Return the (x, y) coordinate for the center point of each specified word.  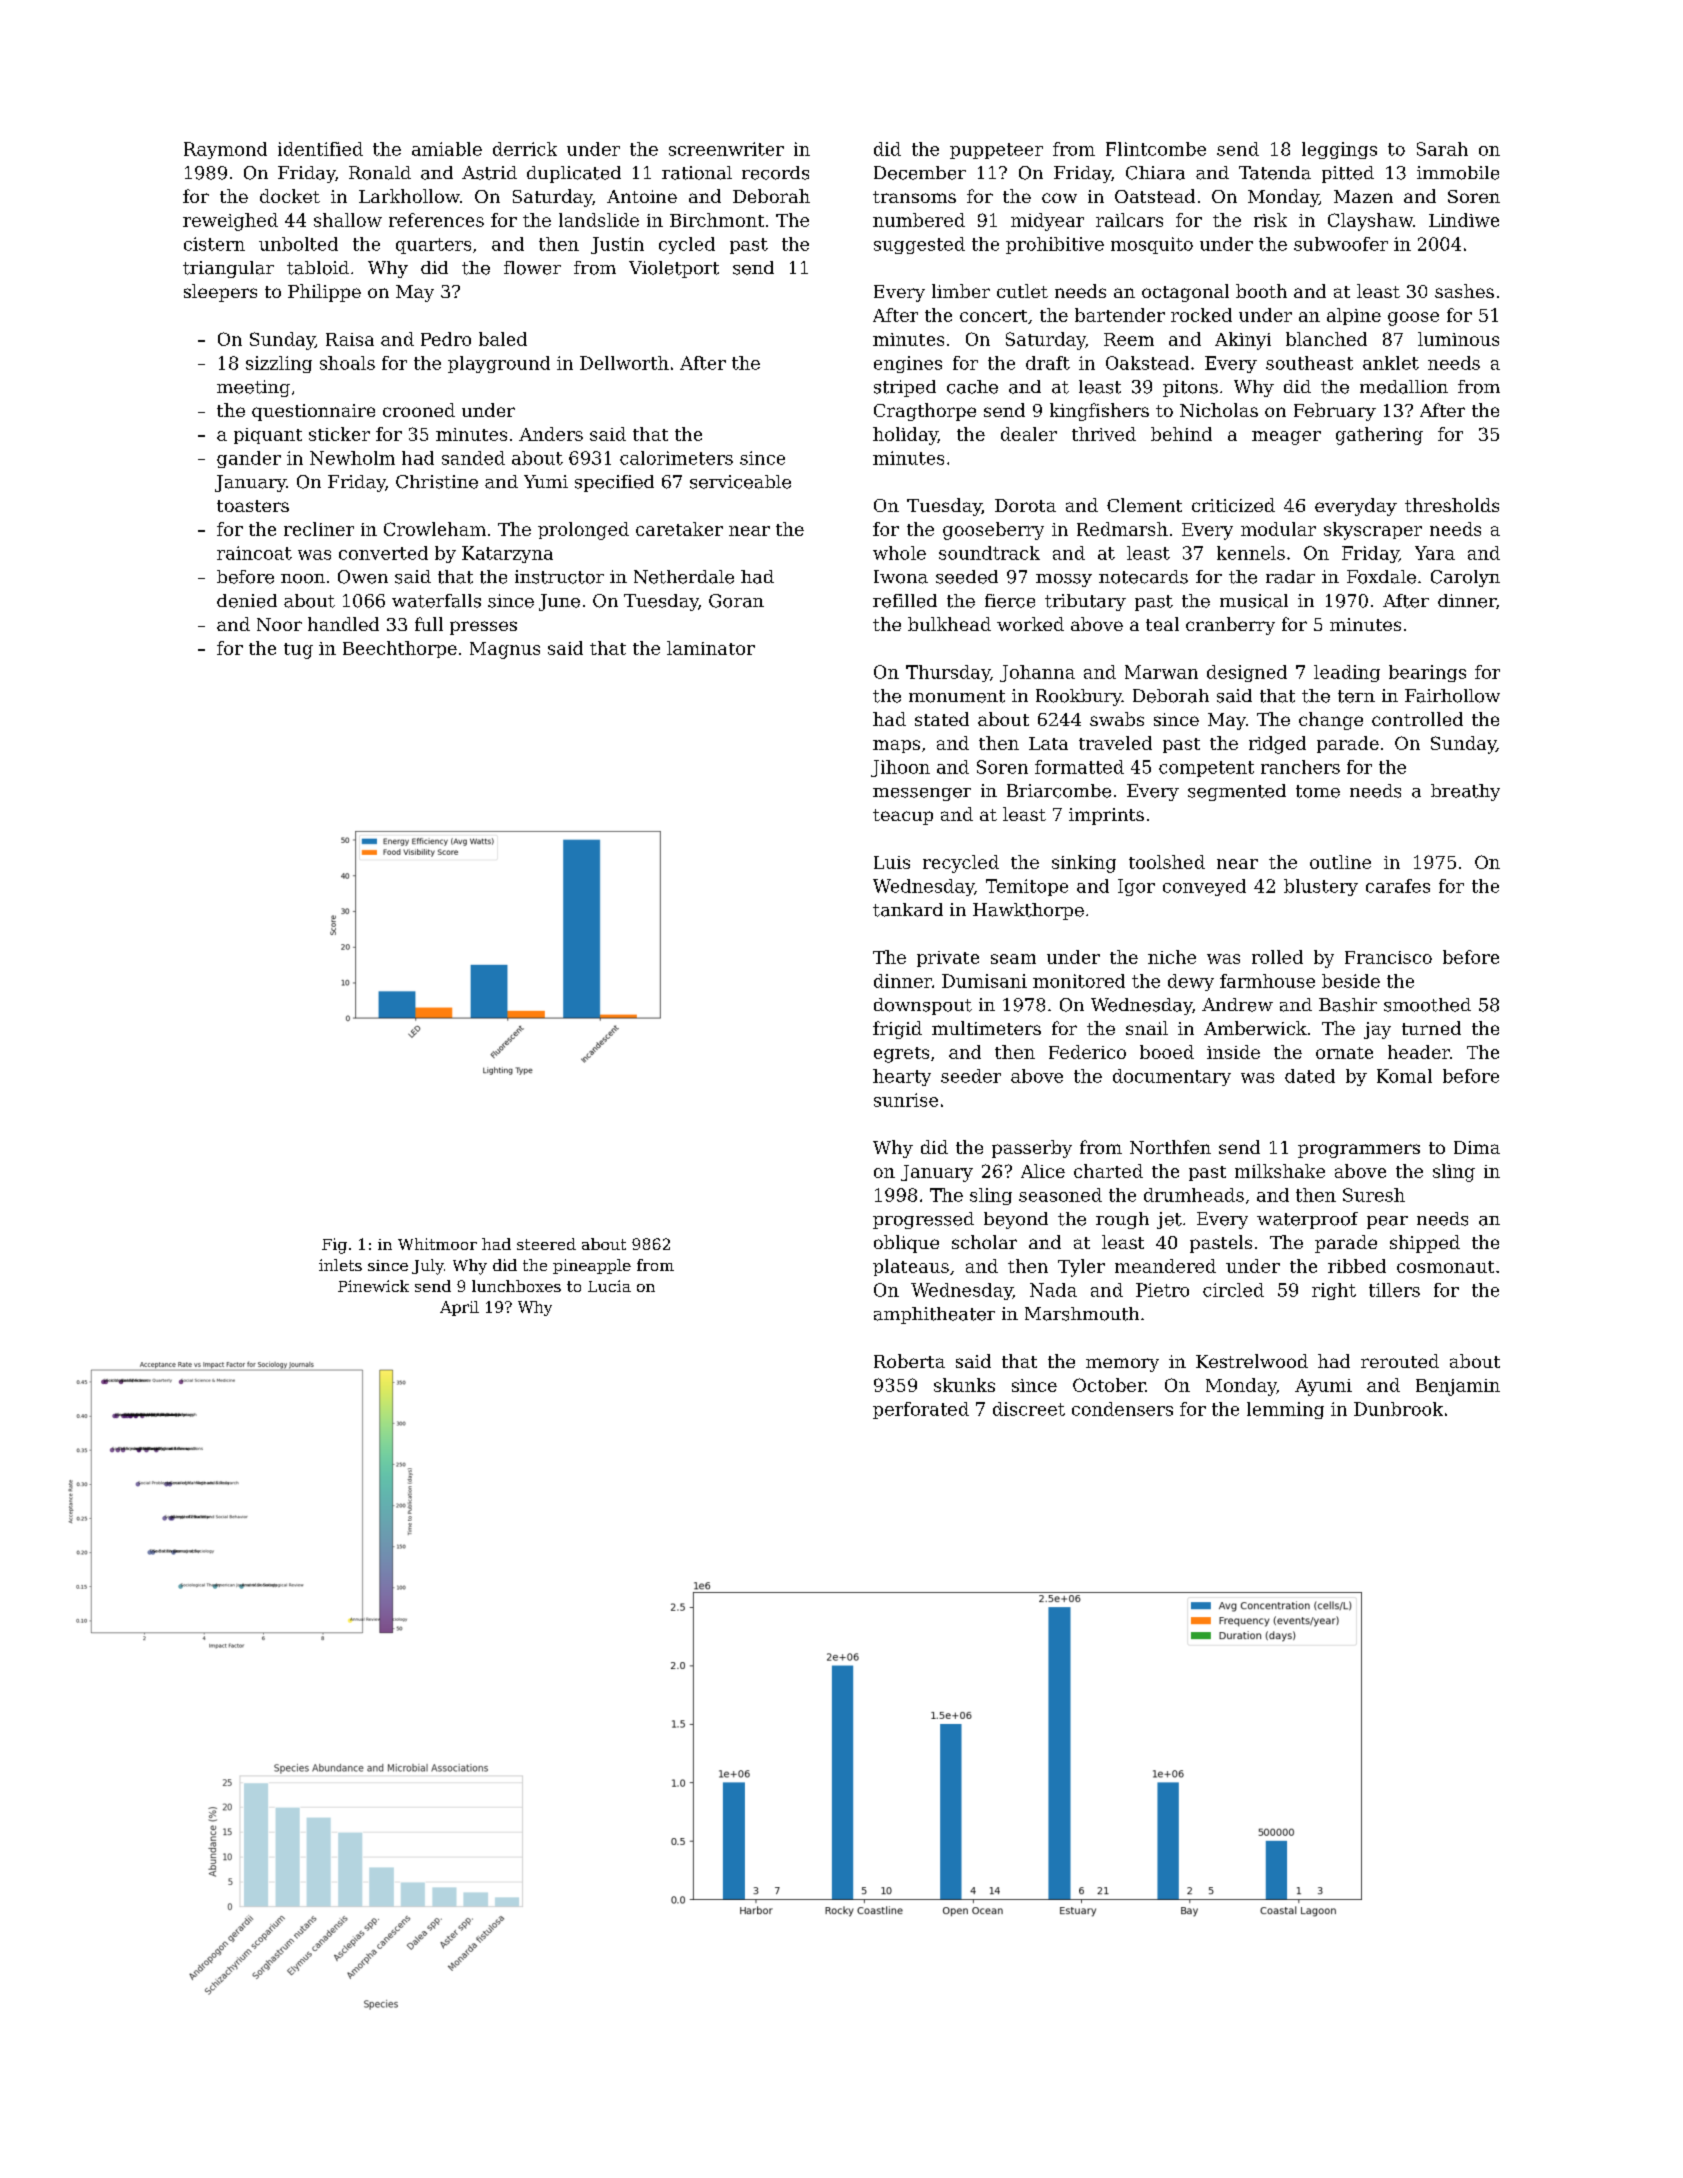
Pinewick (373, 1286)
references (436, 220)
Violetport (674, 269)
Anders (551, 434)
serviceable (740, 482)
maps (896, 746)
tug (298, 651)
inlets (340, 1265)
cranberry (1230, 626)
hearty (902, 1077)
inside (1233, 1052)
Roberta (909, 1361)
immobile (1458, 173)
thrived (1104, 434)
